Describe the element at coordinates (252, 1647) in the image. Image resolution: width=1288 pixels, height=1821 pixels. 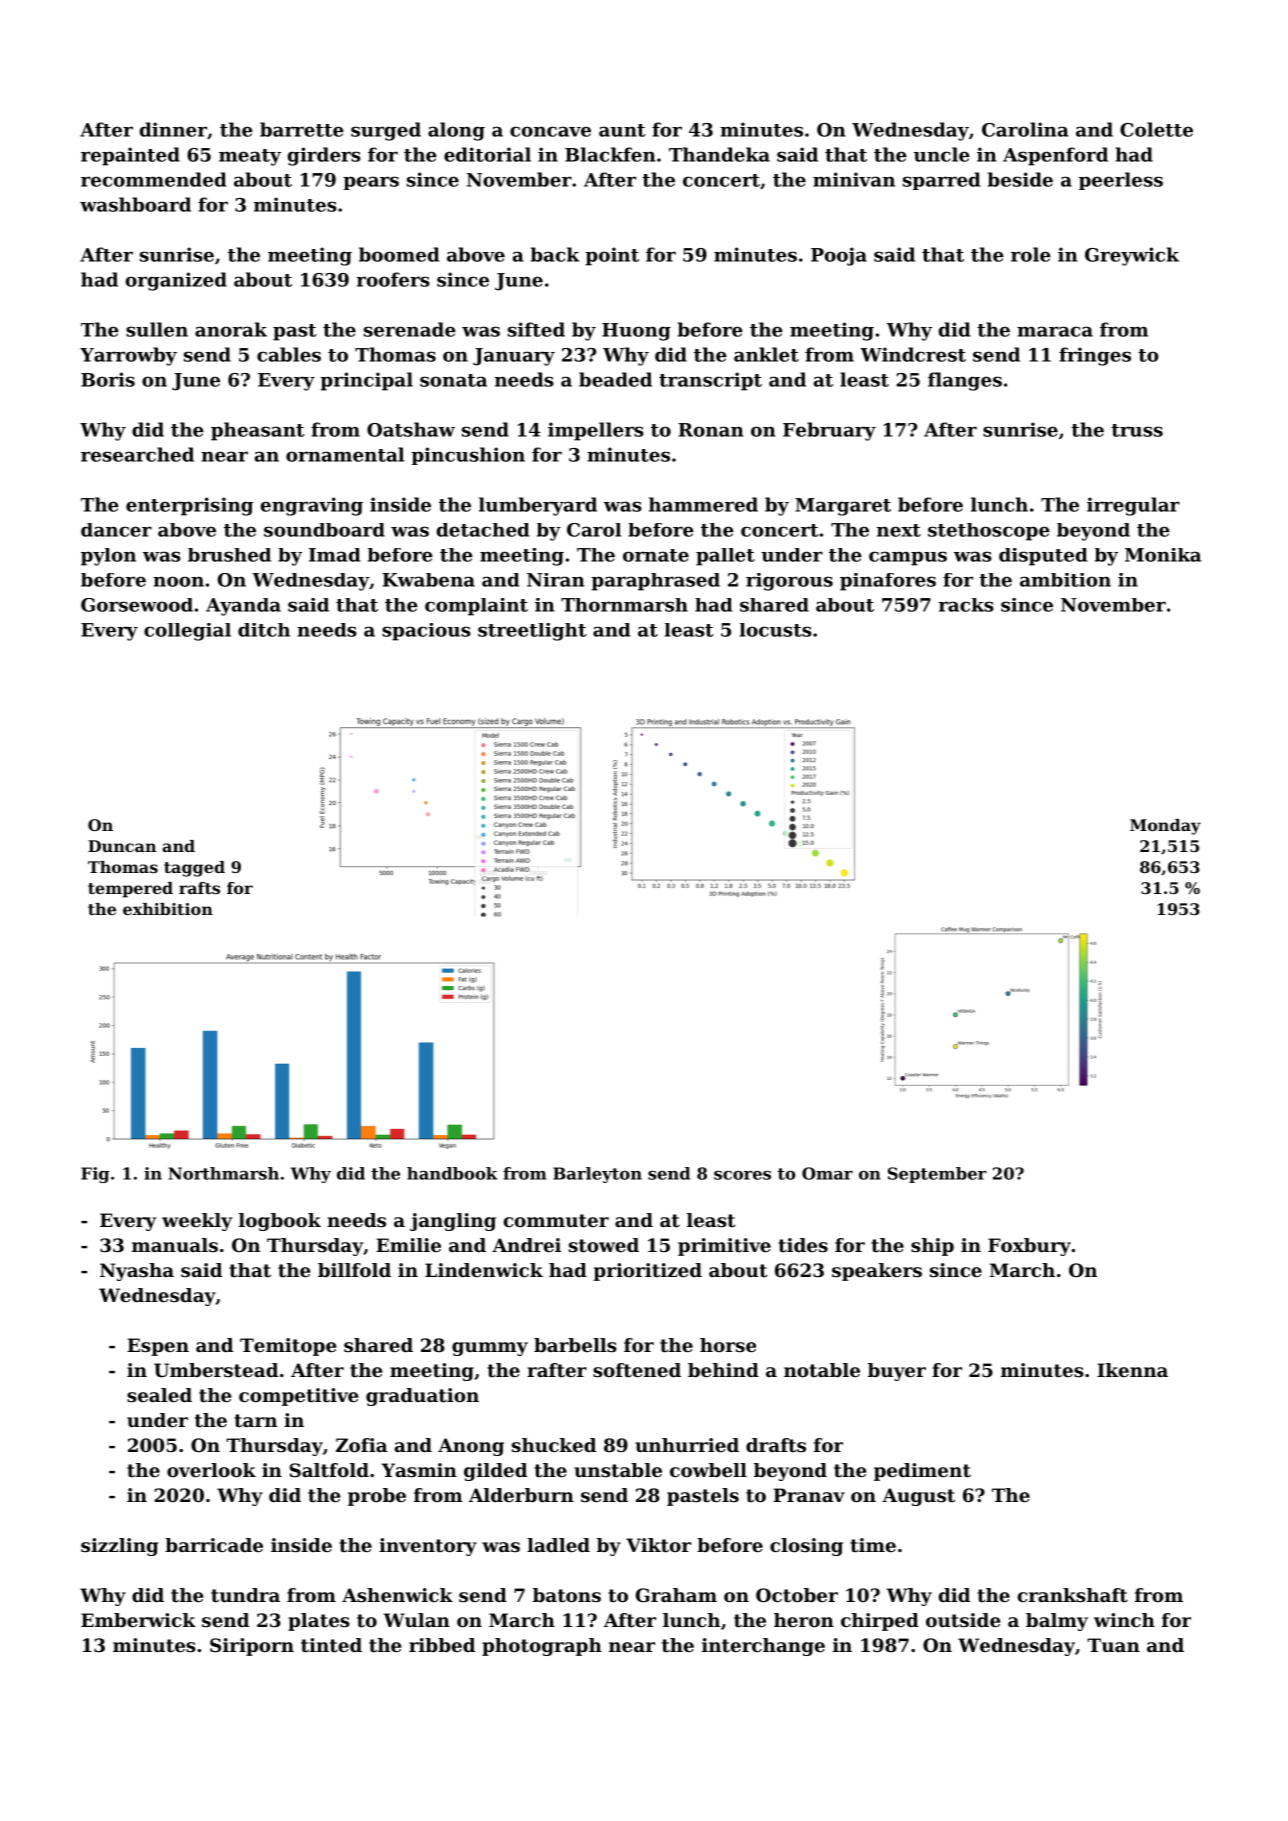
I see `Siriporn` at that location.
